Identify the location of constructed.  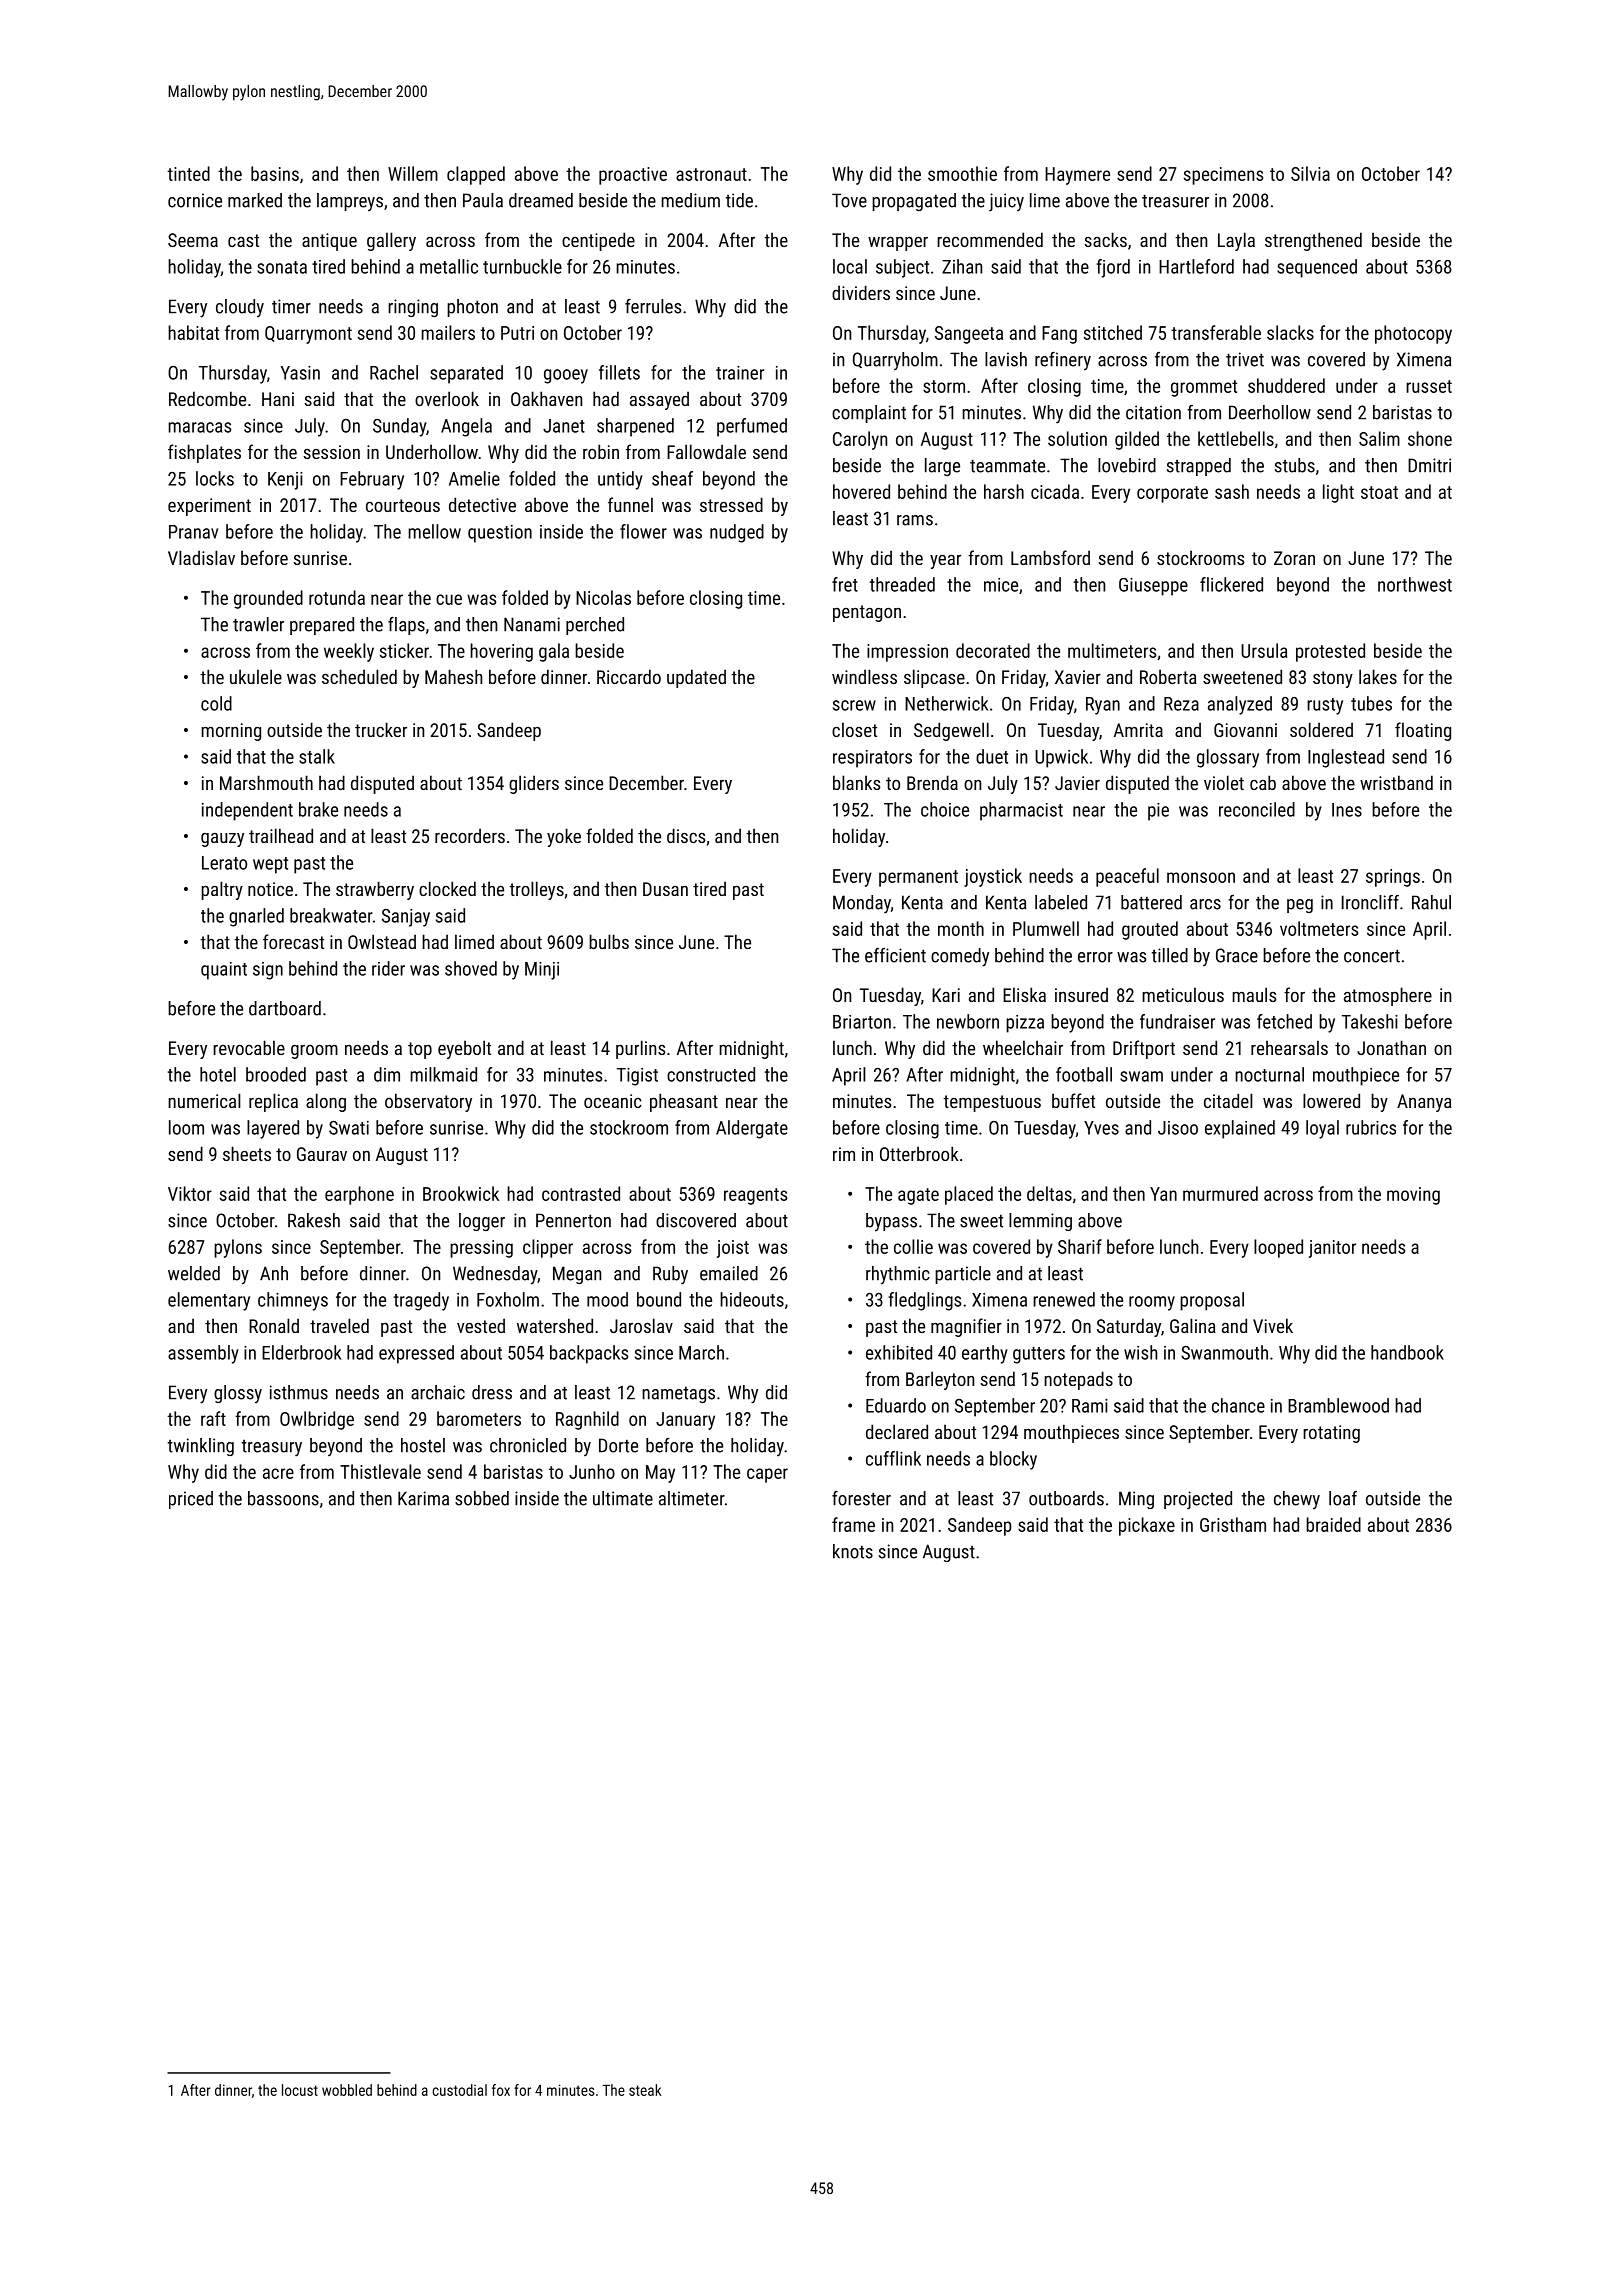
(711, 1074).
